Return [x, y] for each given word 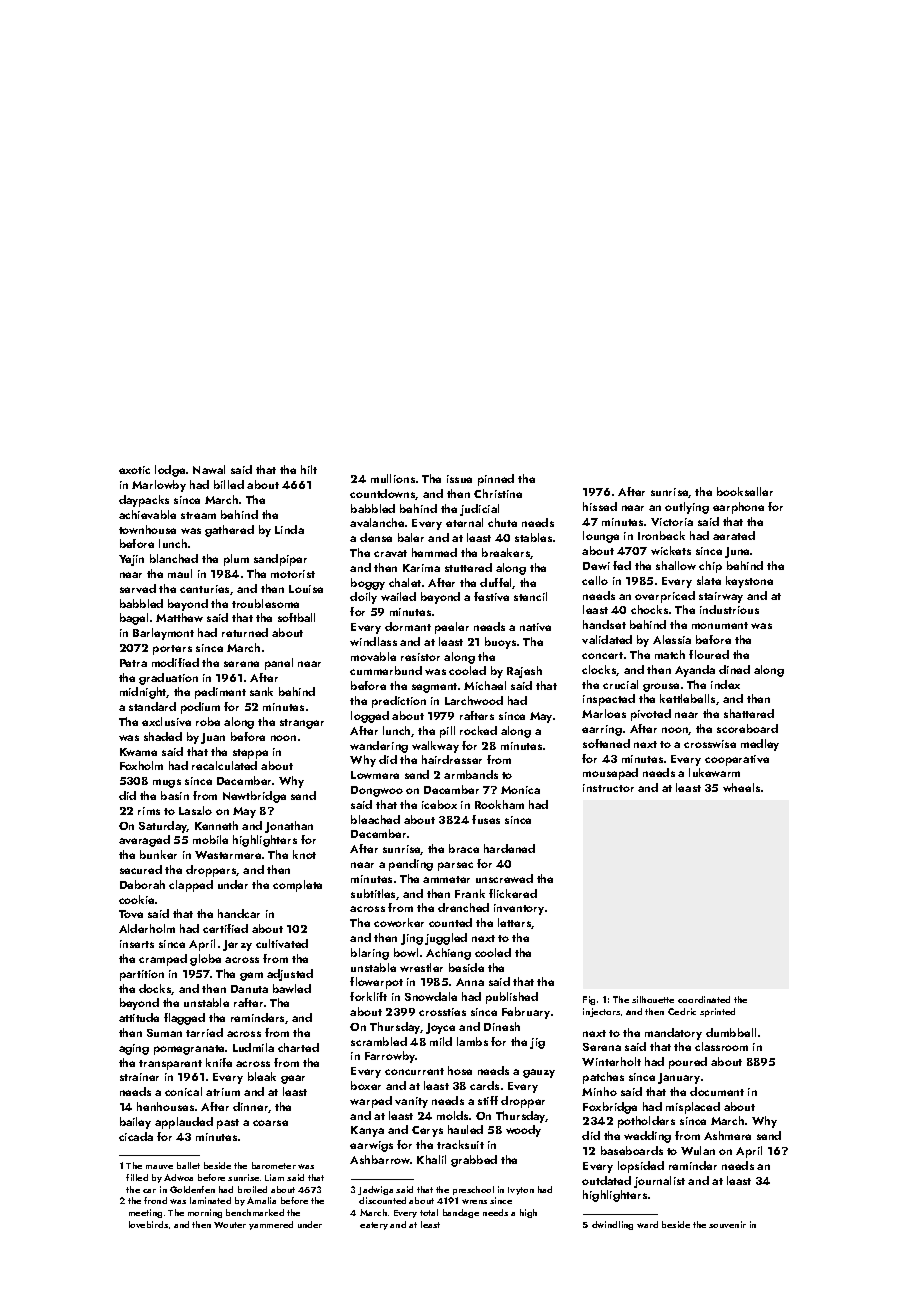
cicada [136, 1136]
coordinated [704, 999]
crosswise [710, 744]
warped [371, 1102]
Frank [470, 893]
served [138, 588]
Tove [131, 914]
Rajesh [524, 672]
